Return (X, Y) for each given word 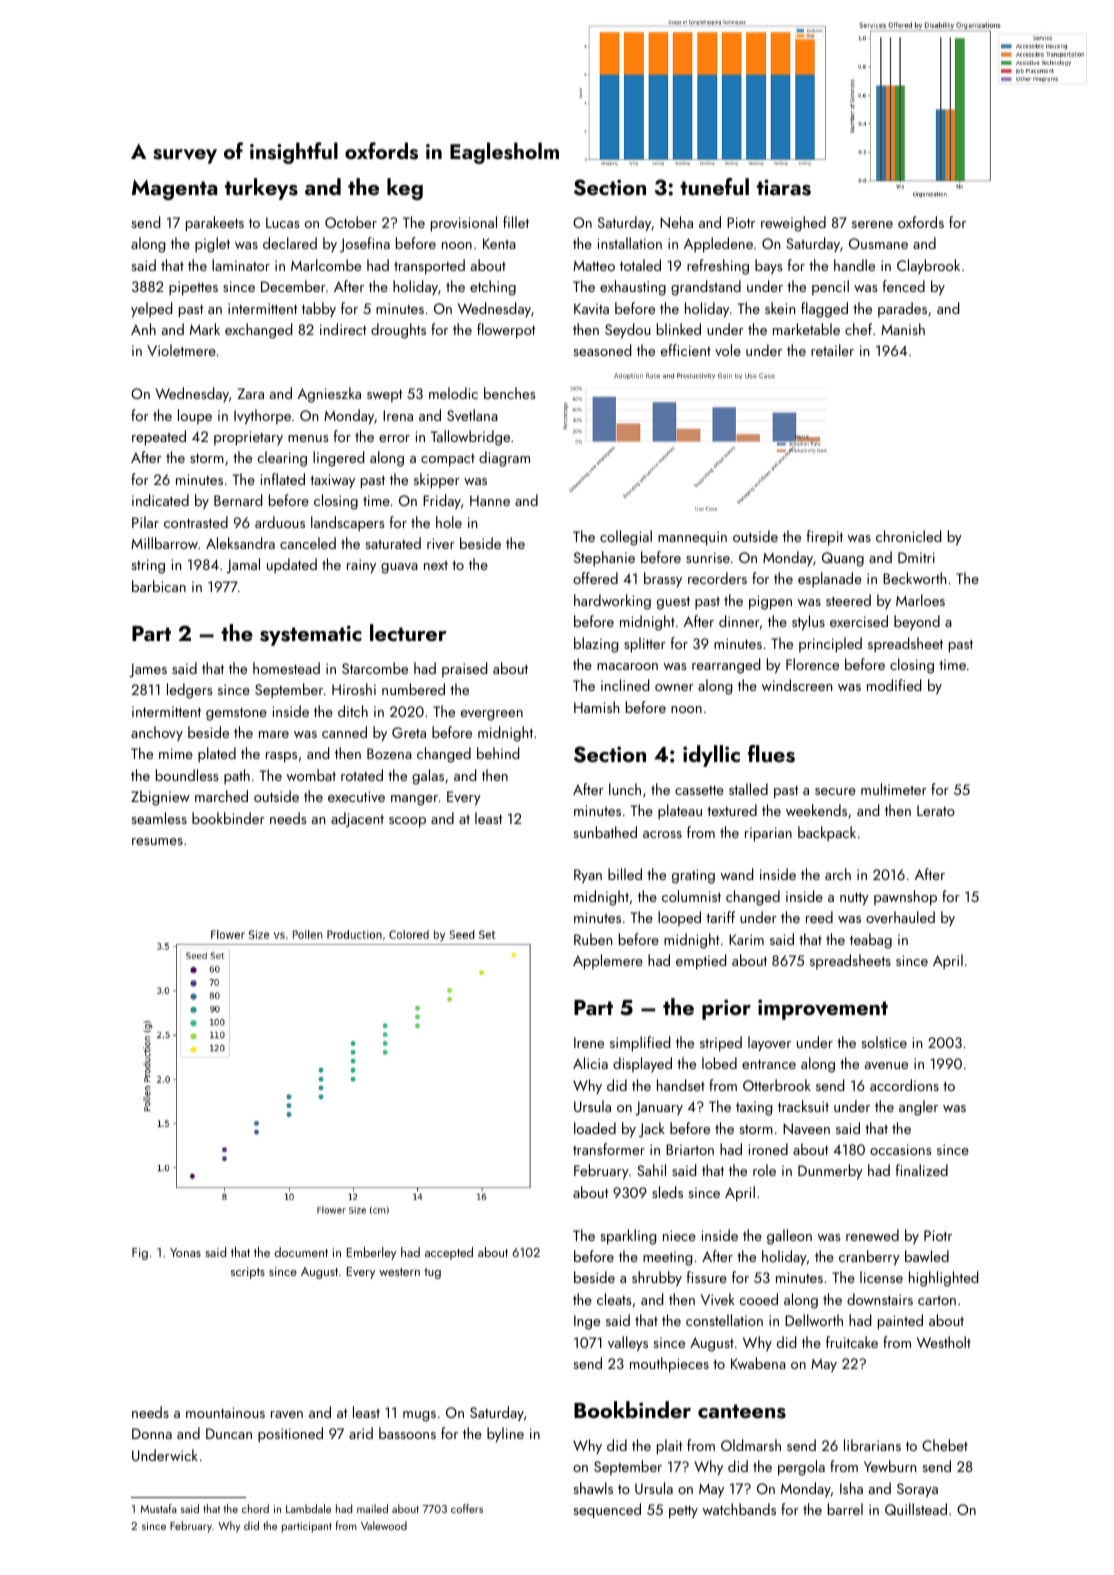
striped (721, 1044)
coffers (467, 1508)
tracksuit (803, 1106)
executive (356, 796)
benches (509, 393)
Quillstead (916, 1509)
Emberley (371, 1253)
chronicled (908, 536)
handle (854, 265)
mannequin (692, 538)
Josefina (365, 245)
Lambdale (308, 1508)
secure (835, 791)
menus (308, 438)
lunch (625, 789)
